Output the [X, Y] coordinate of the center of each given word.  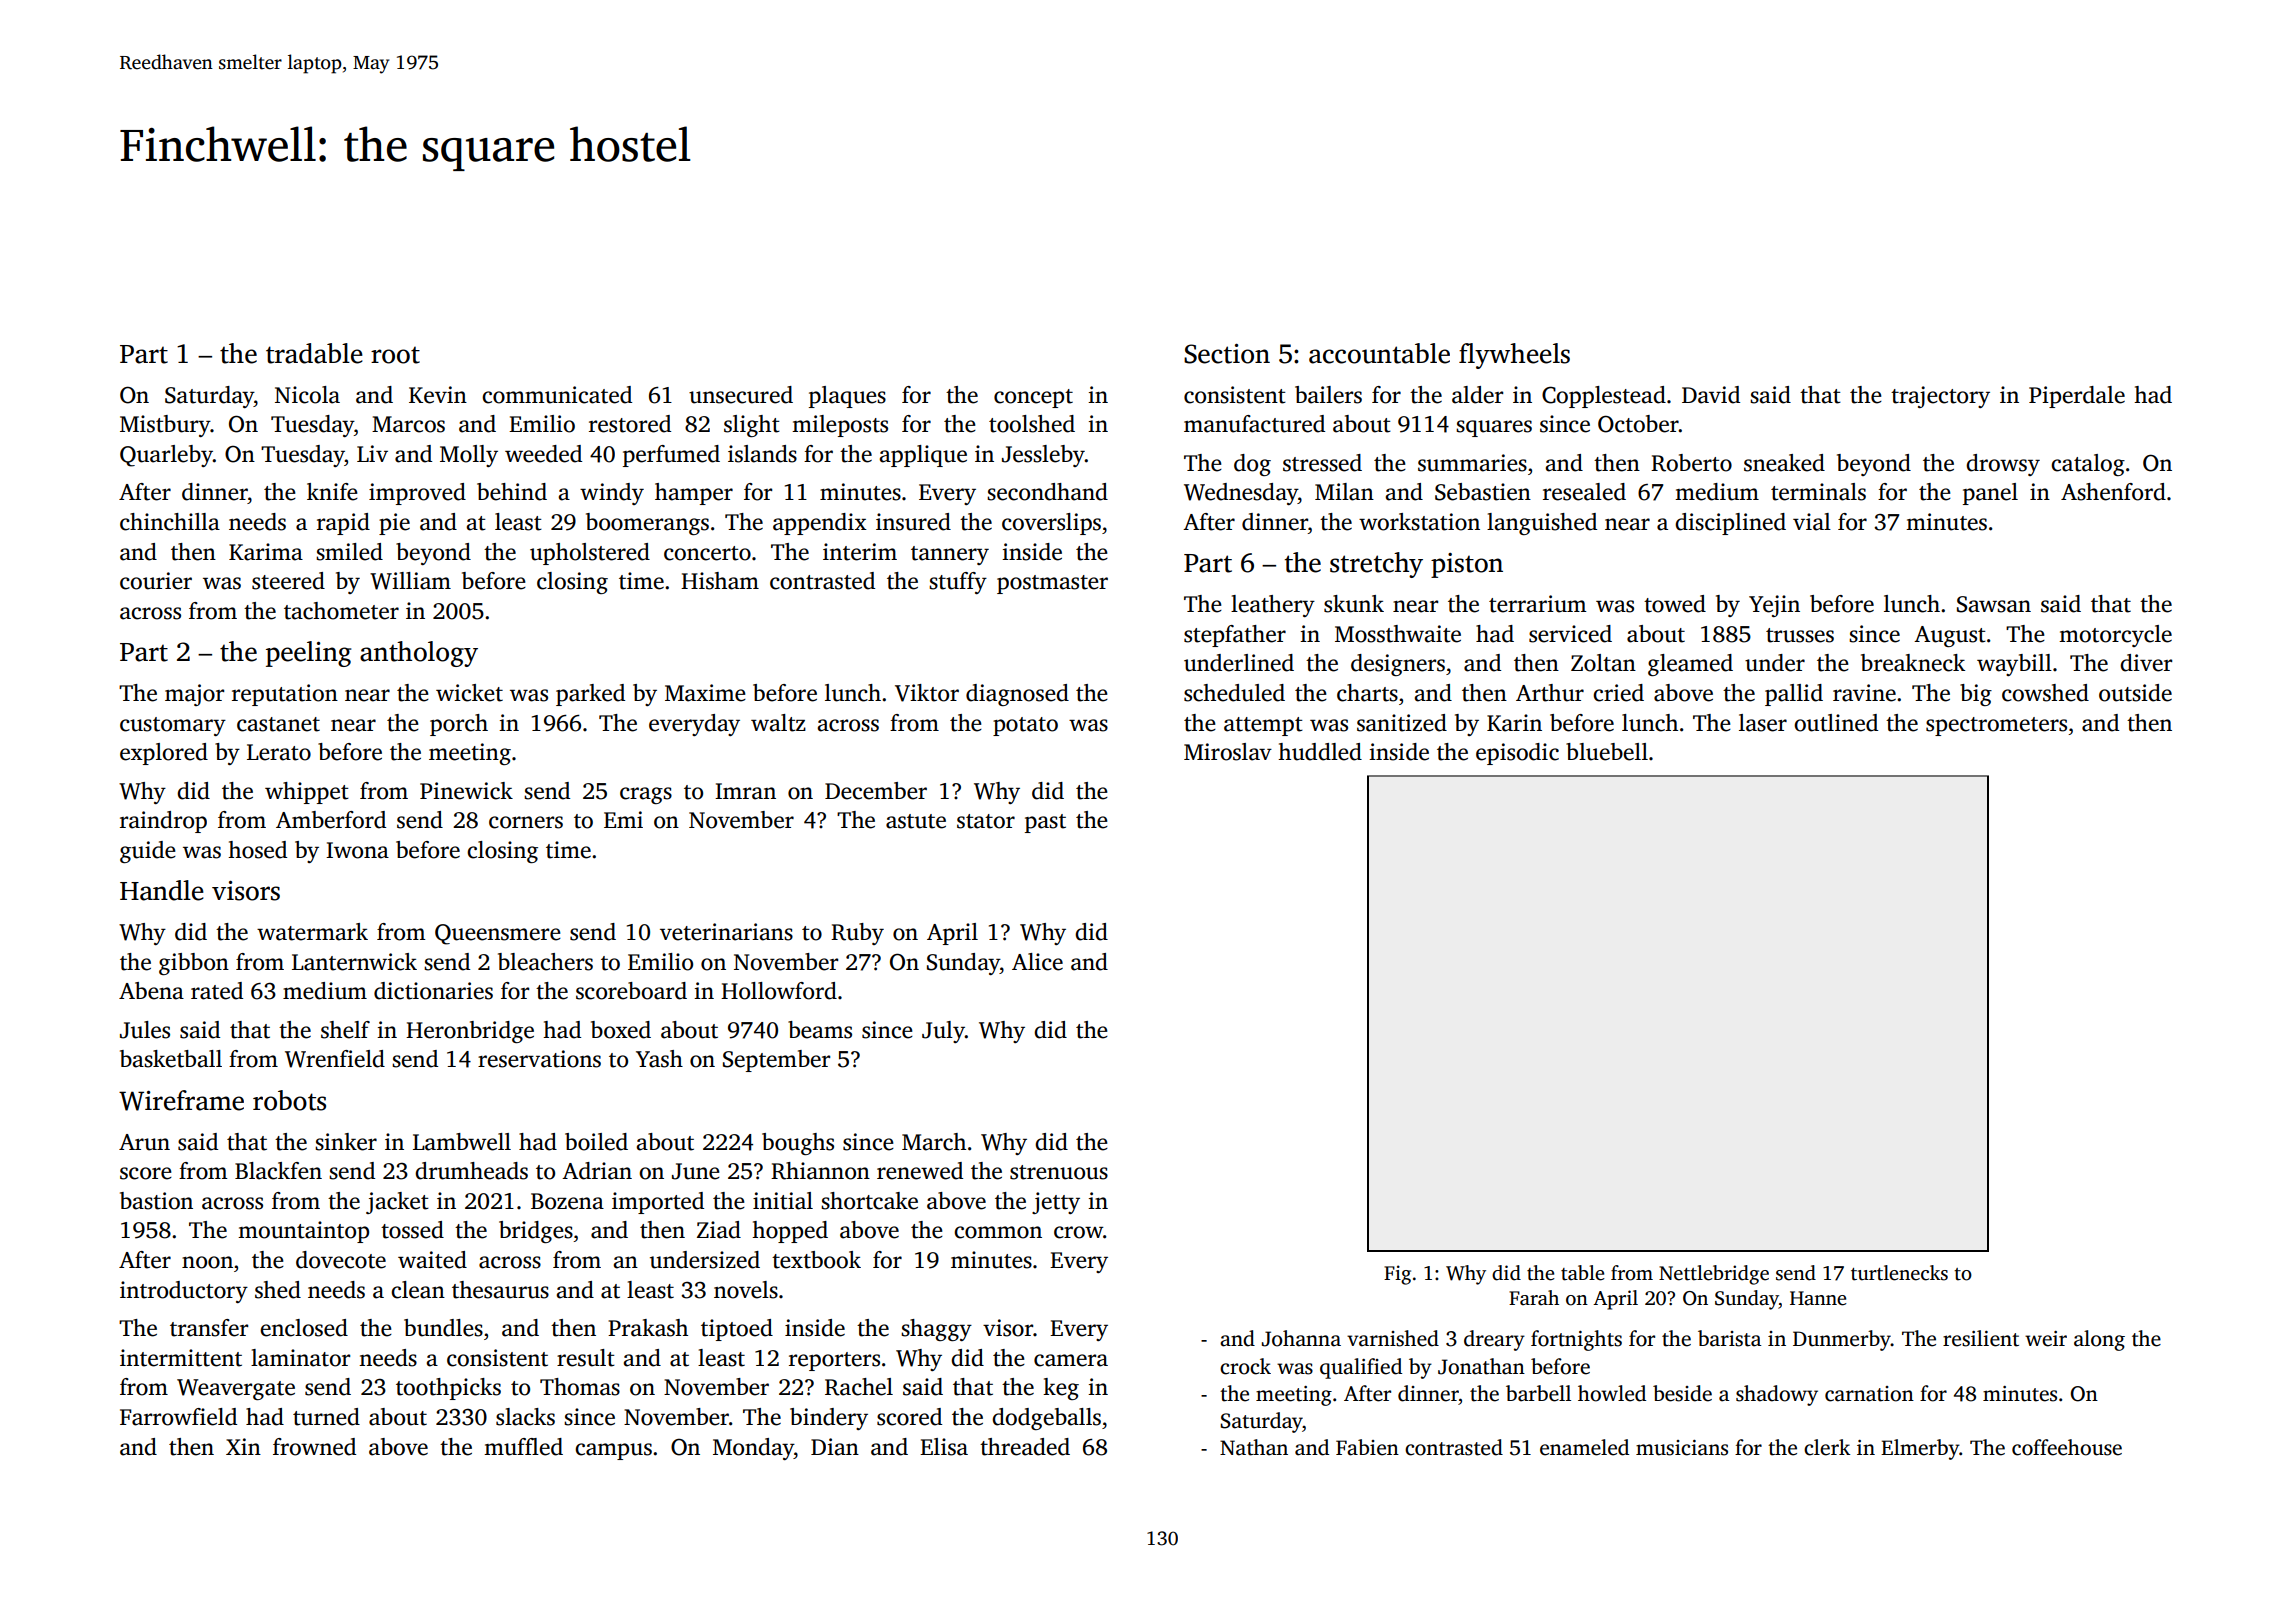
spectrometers [1996, 726]
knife [332, 492]
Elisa [944, 1447]
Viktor [927, 693]
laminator [300, 1358]
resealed [1584, 492]
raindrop [163, 822]
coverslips [1051, 524]
